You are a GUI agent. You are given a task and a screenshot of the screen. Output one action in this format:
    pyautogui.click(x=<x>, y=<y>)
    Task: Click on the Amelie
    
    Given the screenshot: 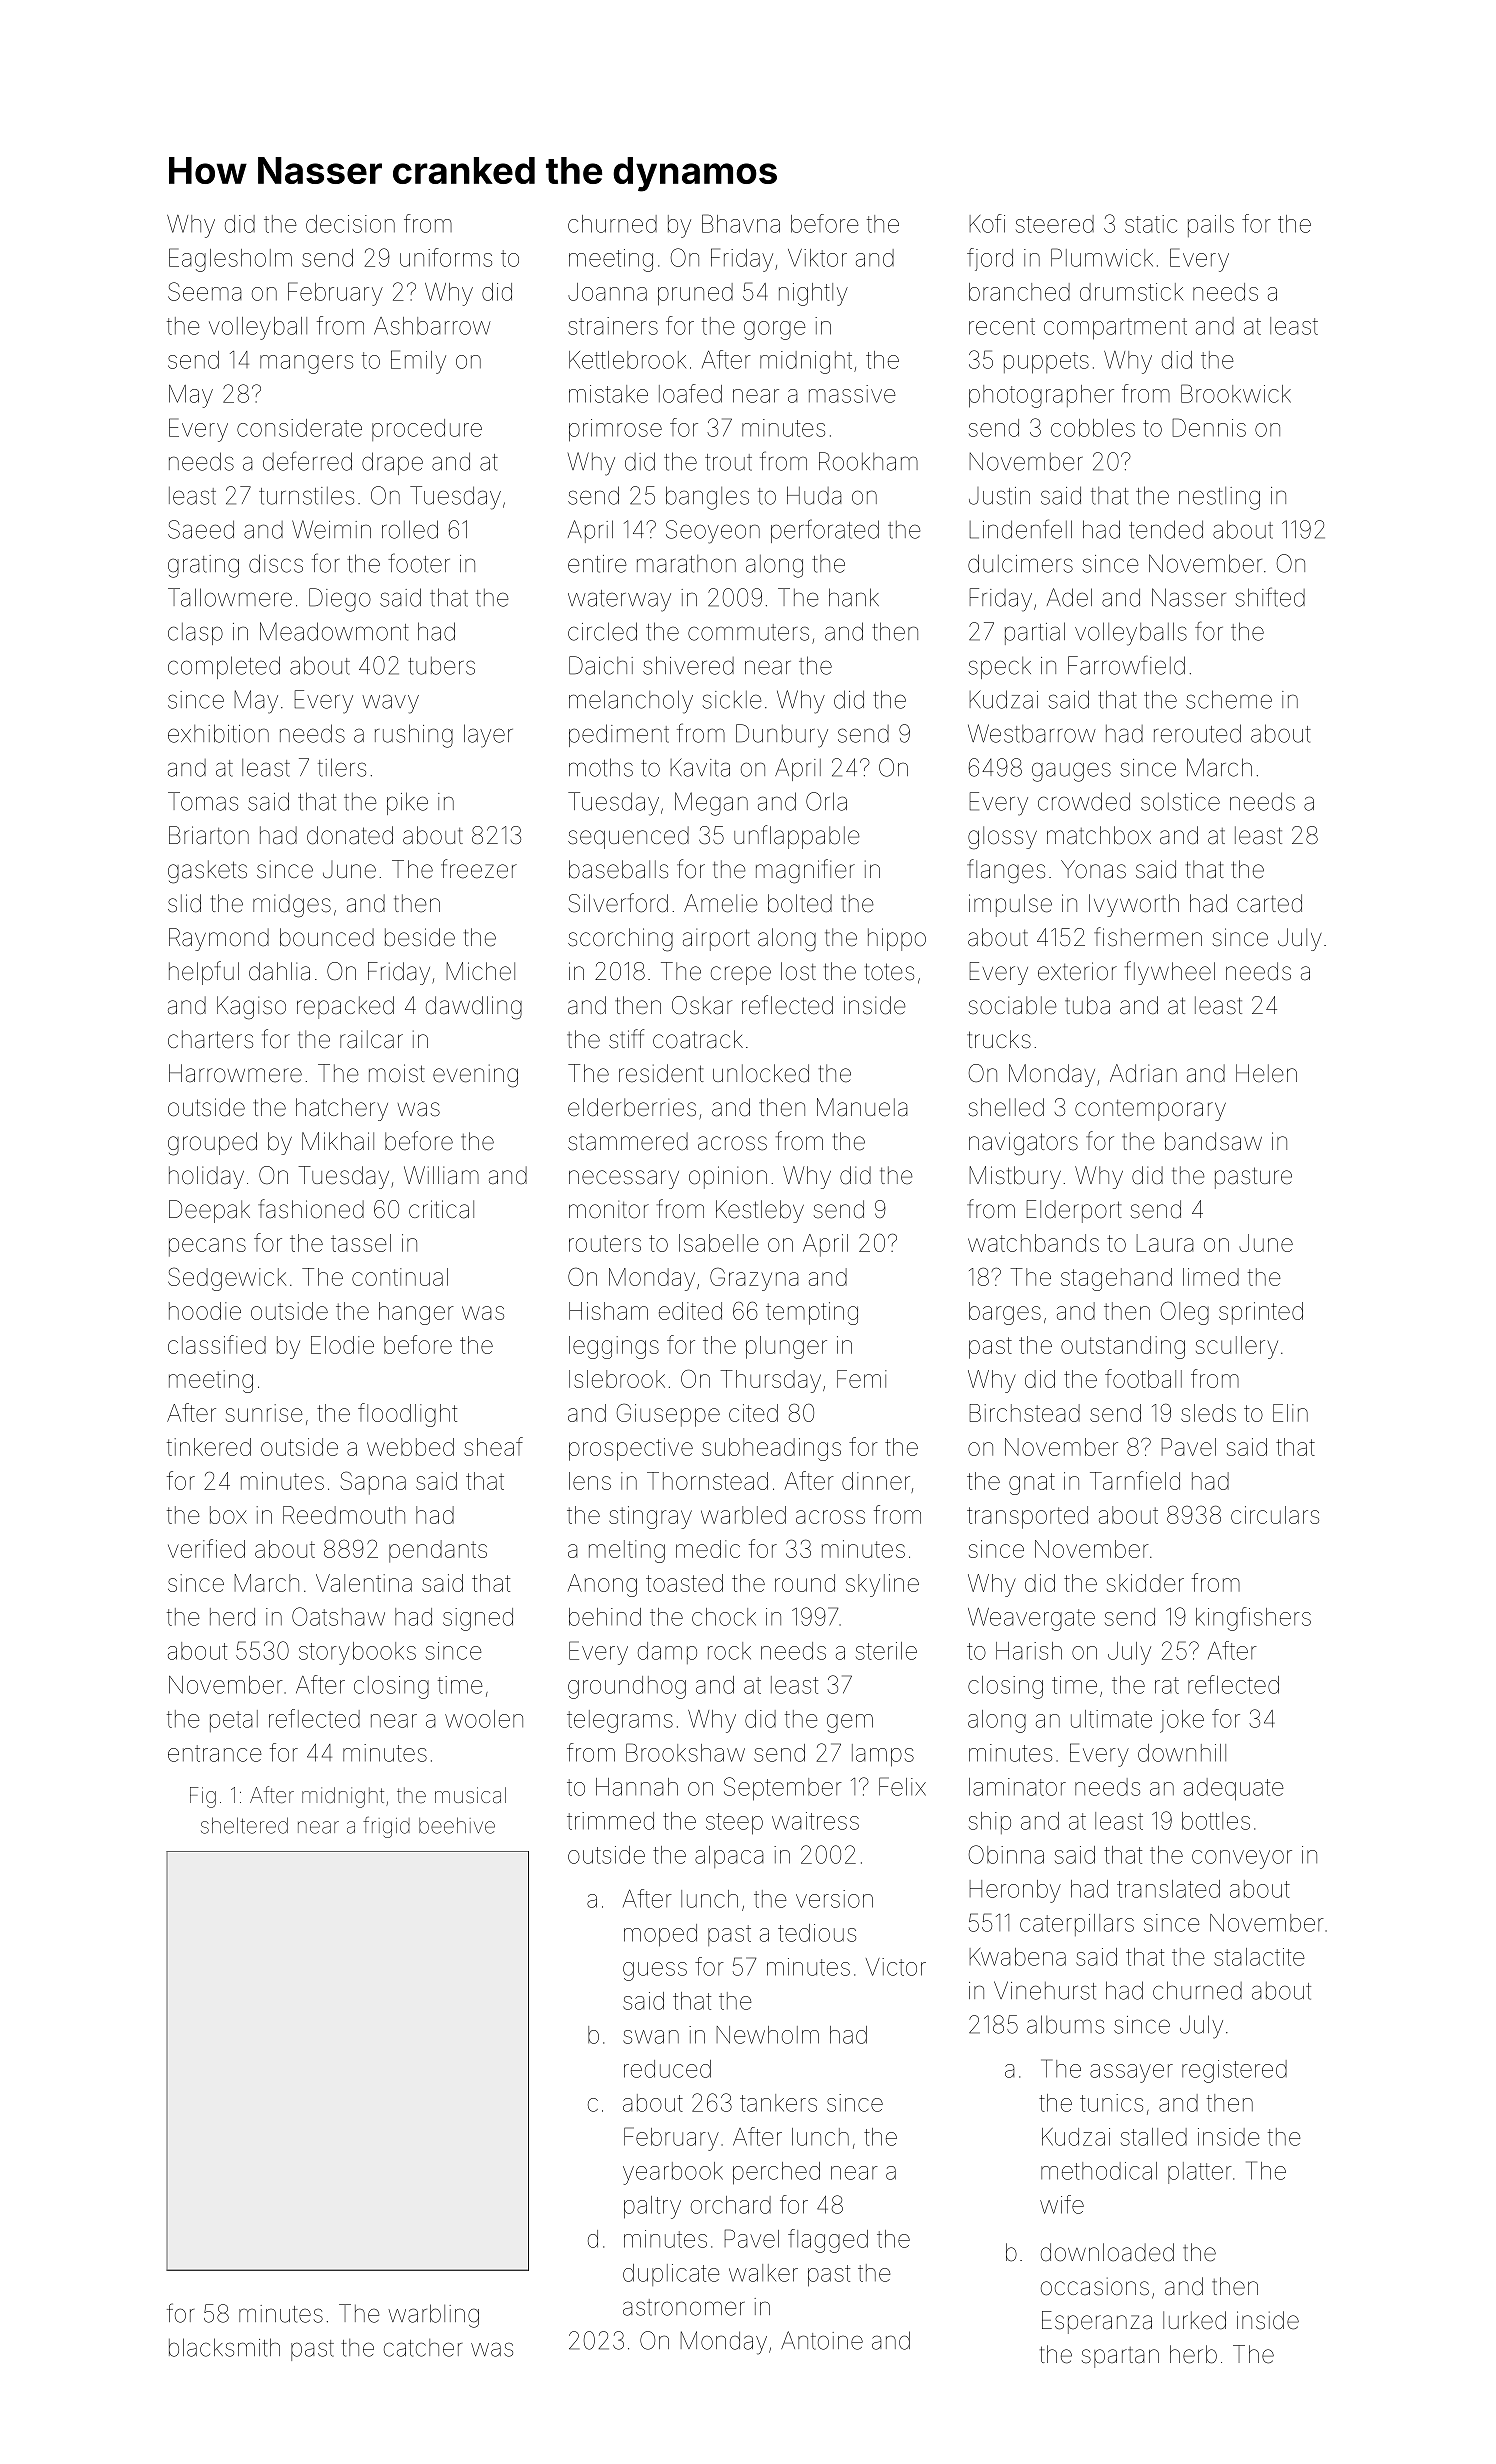 What is the action you would take?
    pyautogui.click(x=721, y=903)
